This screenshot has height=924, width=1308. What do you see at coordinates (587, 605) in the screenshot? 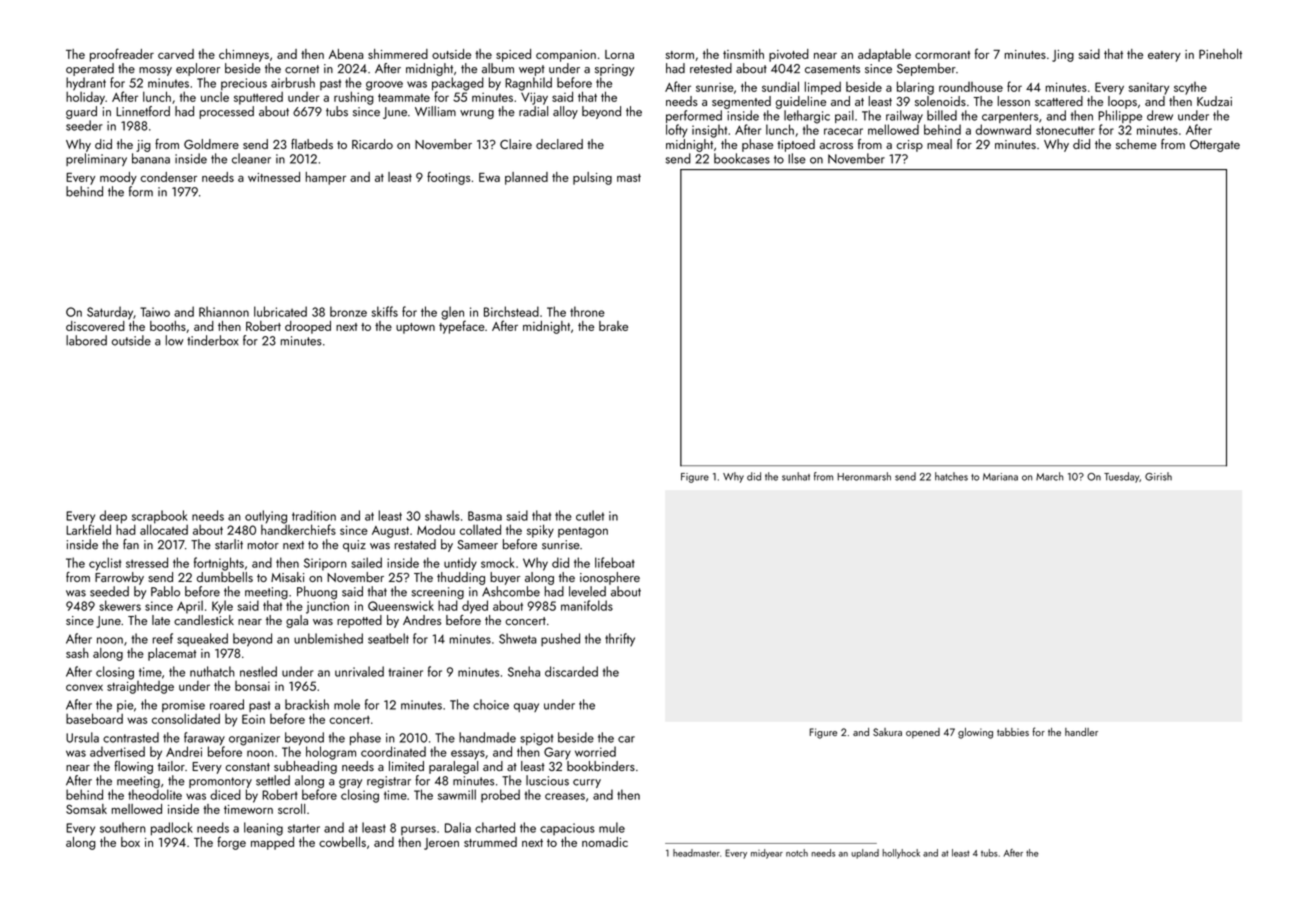
I see `manifolds` at bounding box center [587, 605].
